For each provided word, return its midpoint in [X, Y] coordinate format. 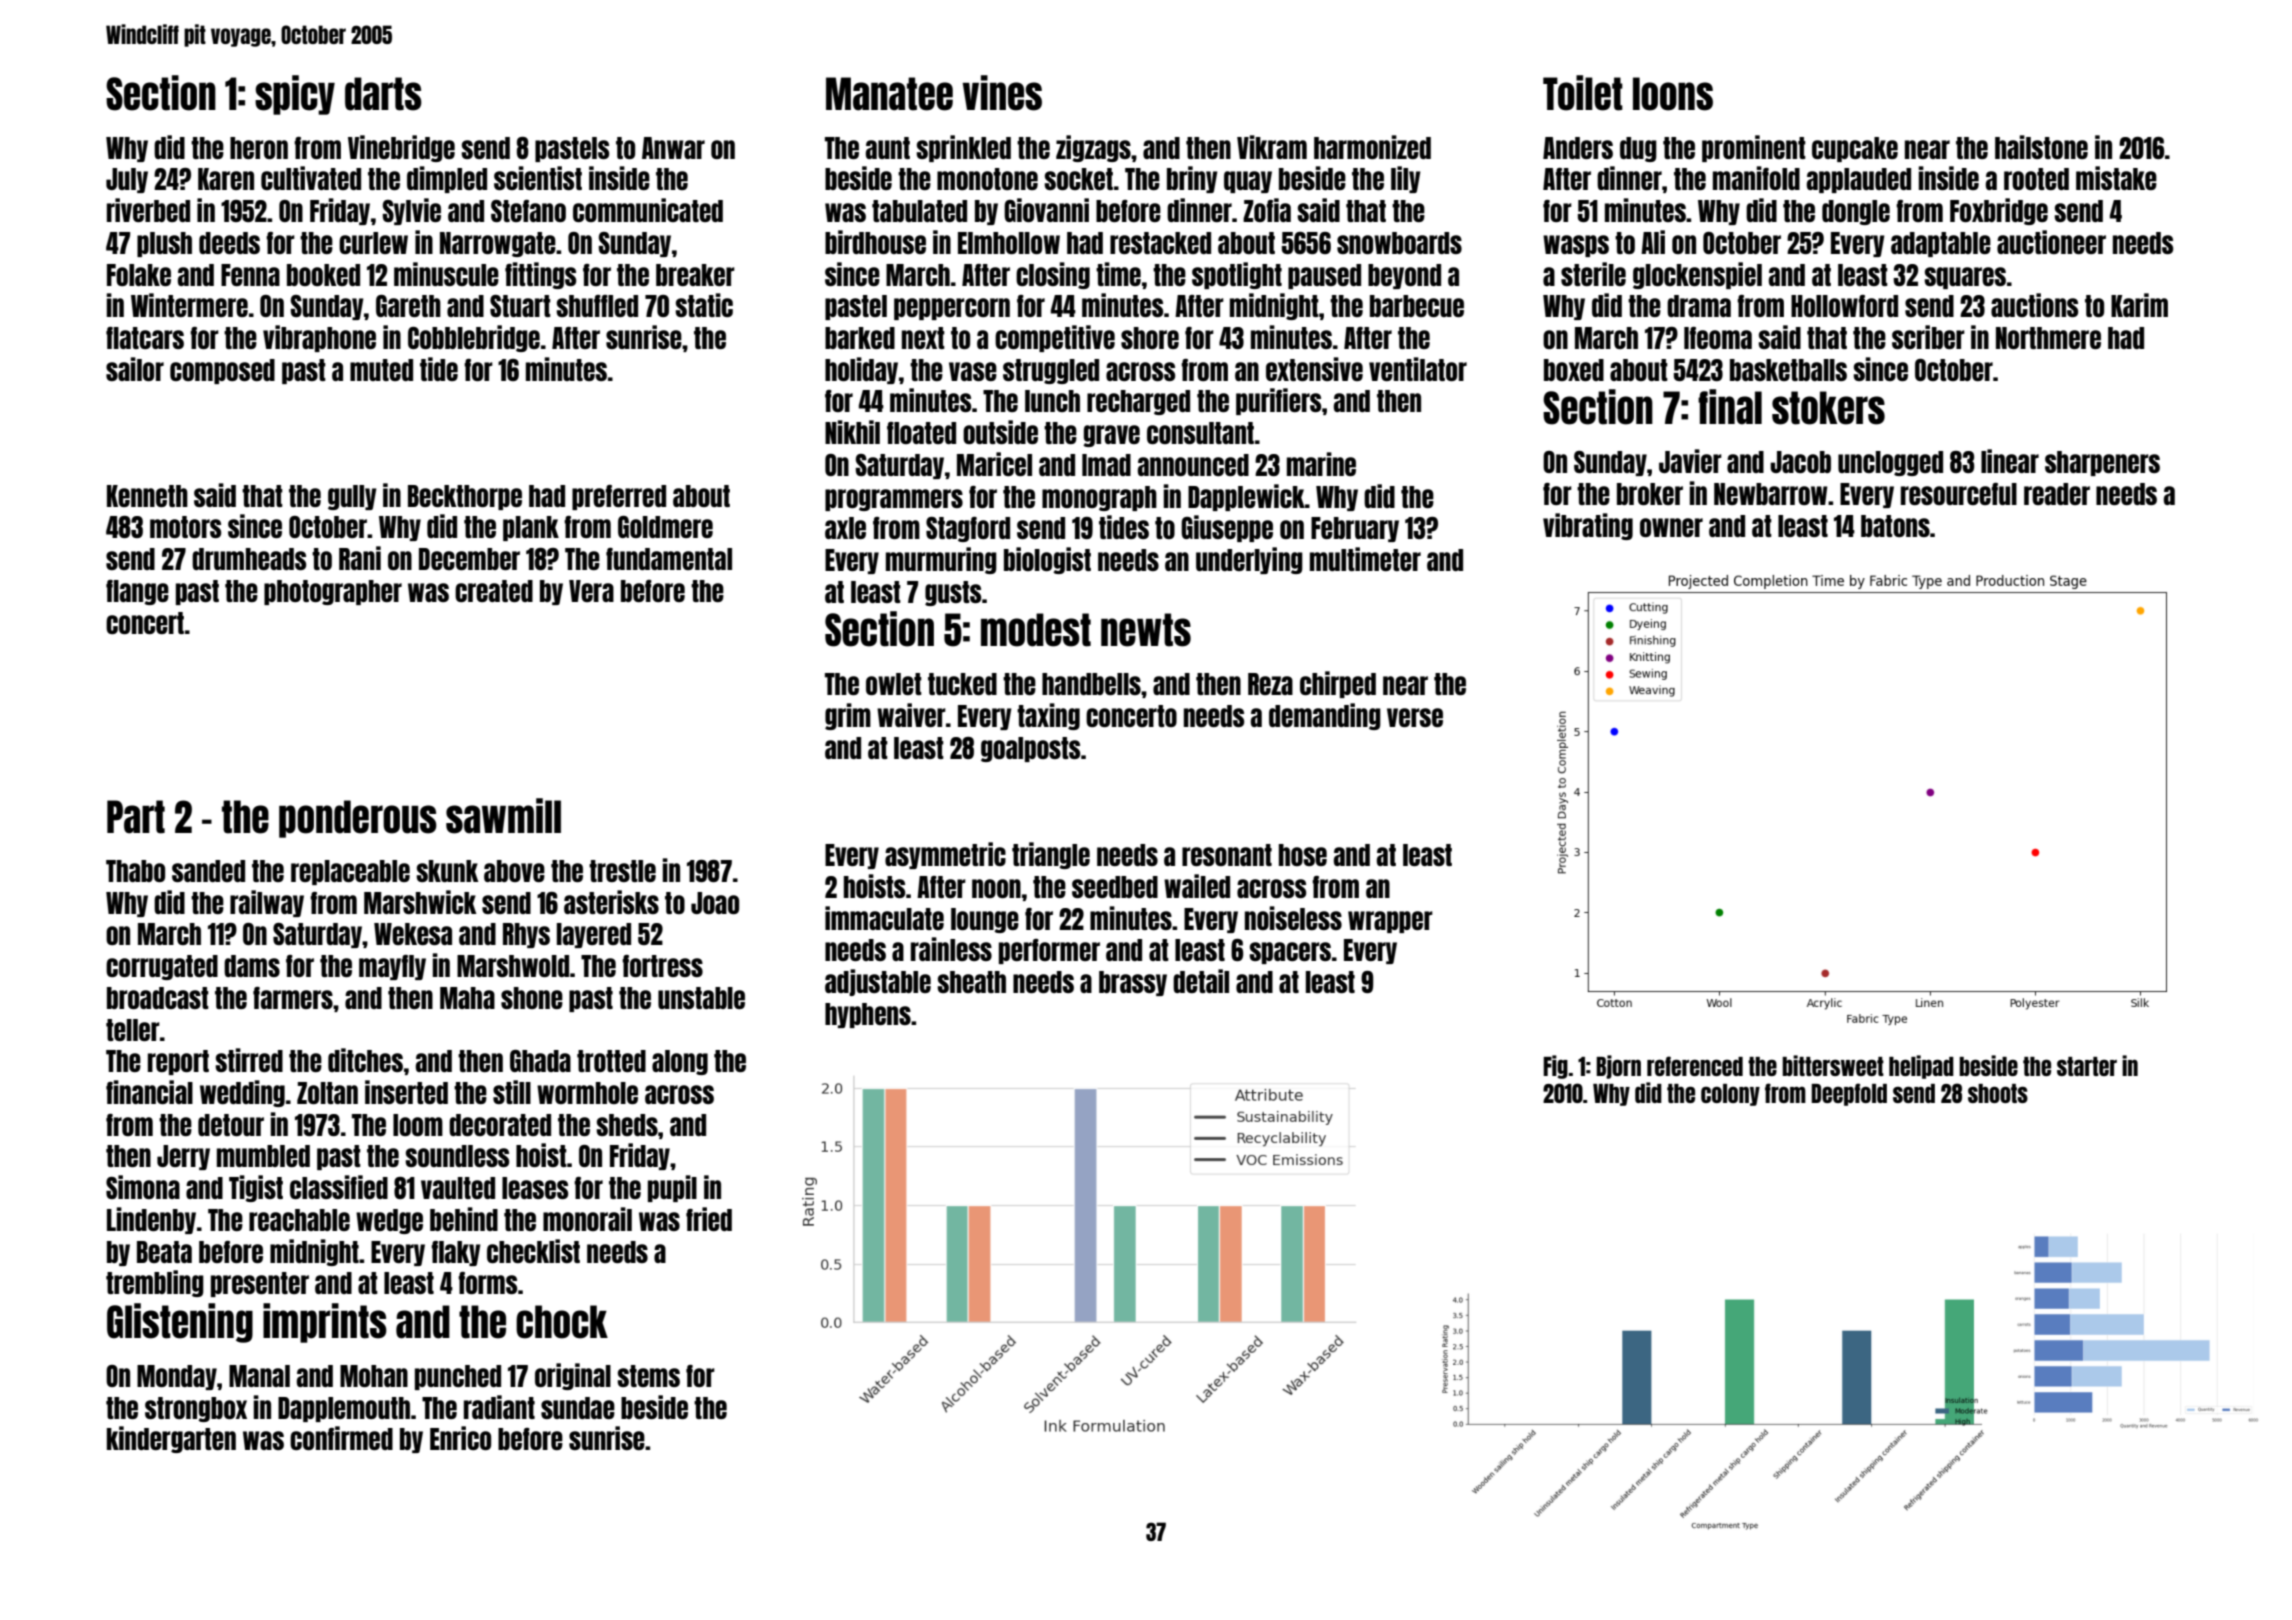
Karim [2139, 305]
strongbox [196, 1409]
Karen [226, 179]
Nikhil [852, 432]
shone [532, 998]
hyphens [868, 1015]
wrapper [1390, 922]
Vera [591, 591]
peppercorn [952, 309]
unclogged [1890, 463]
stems [648, 1376]
